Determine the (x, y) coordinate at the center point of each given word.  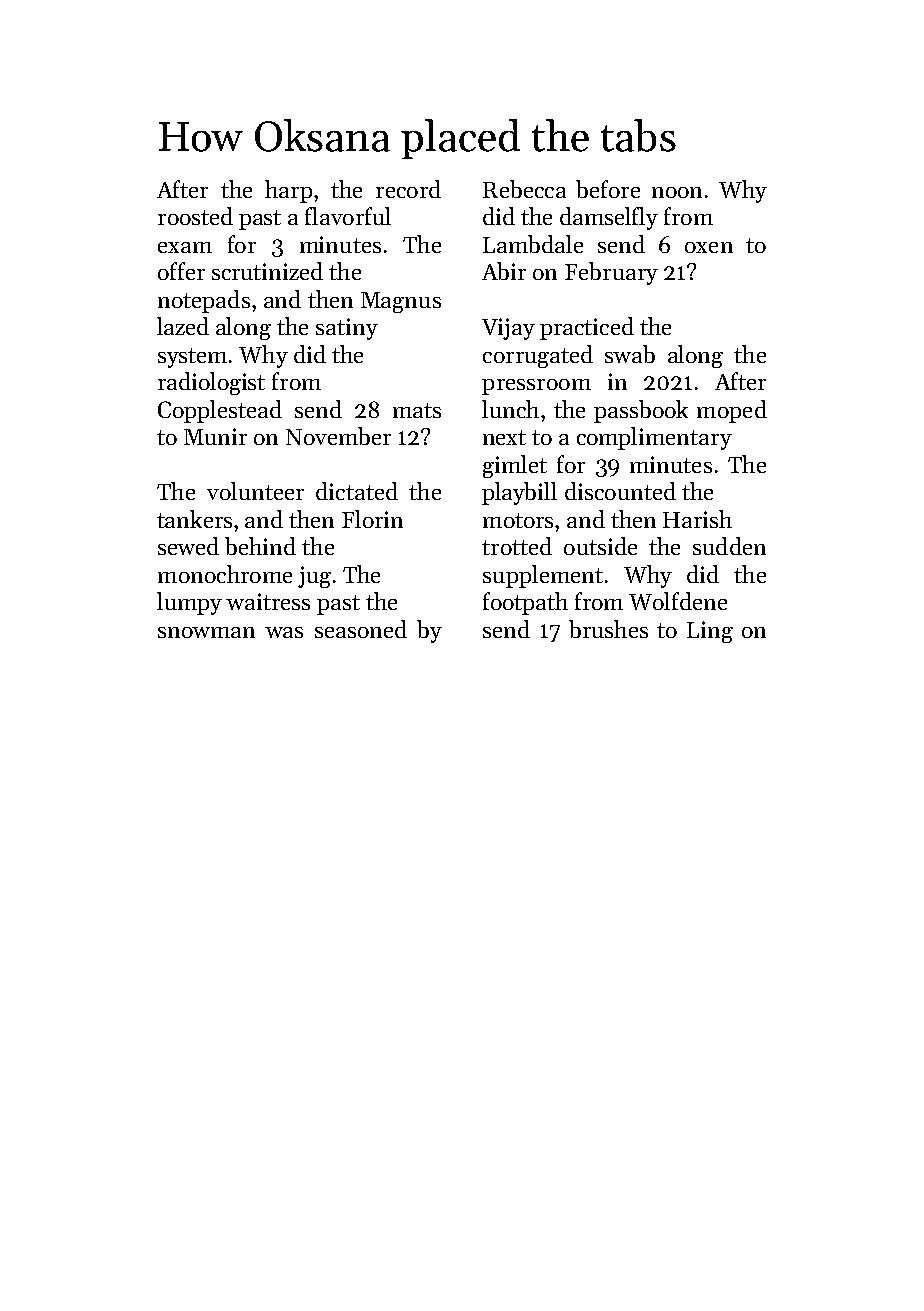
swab (630, 354)
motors (518, 520)
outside (600, 546)
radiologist (211, 383)
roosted (195, 216)
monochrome (225, 574)
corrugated (538, 356)
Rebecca (524, 189)
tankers (194, 519)
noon (677, 192)
